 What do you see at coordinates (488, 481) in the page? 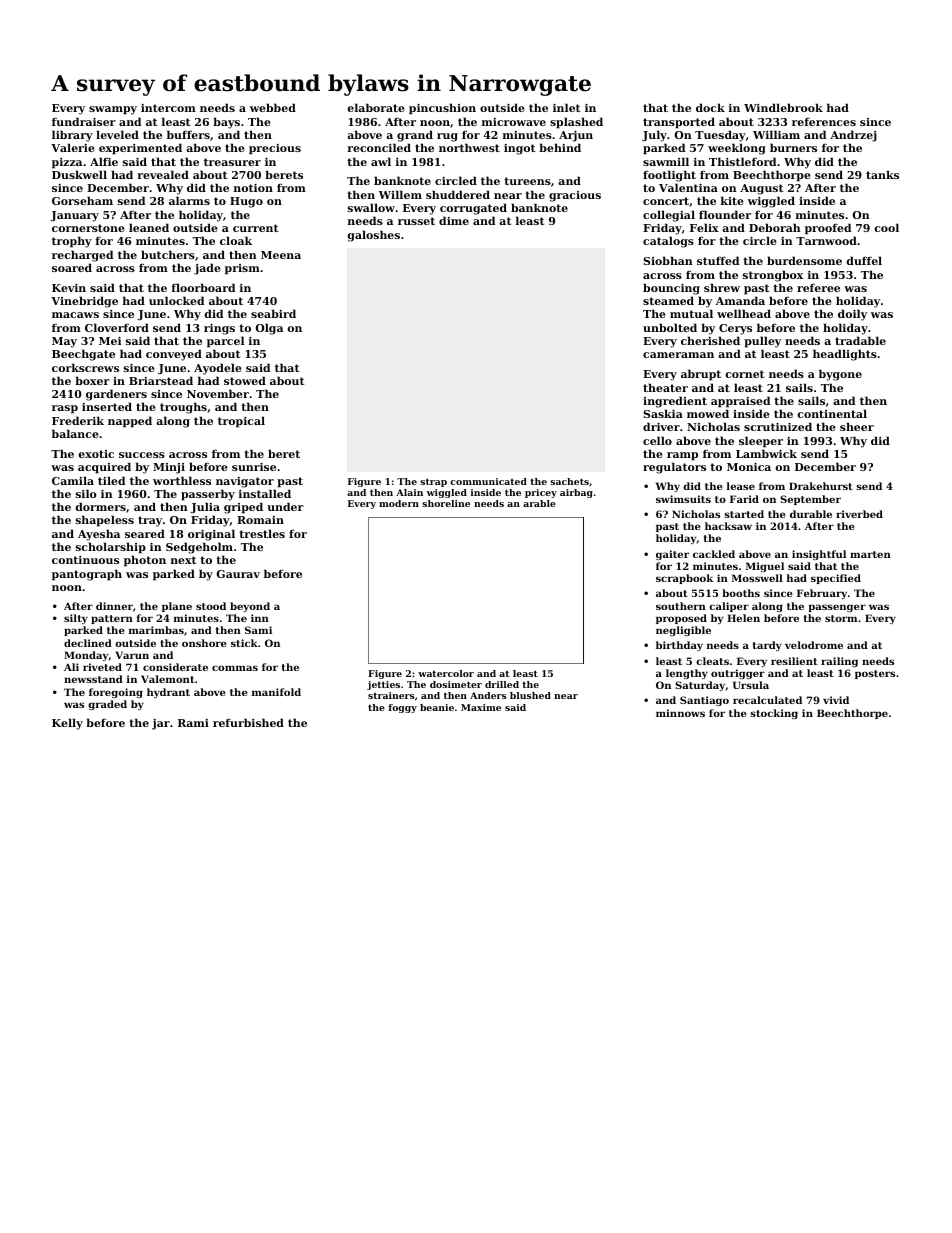
I see `communicated` at bounding box center [488, 481].
